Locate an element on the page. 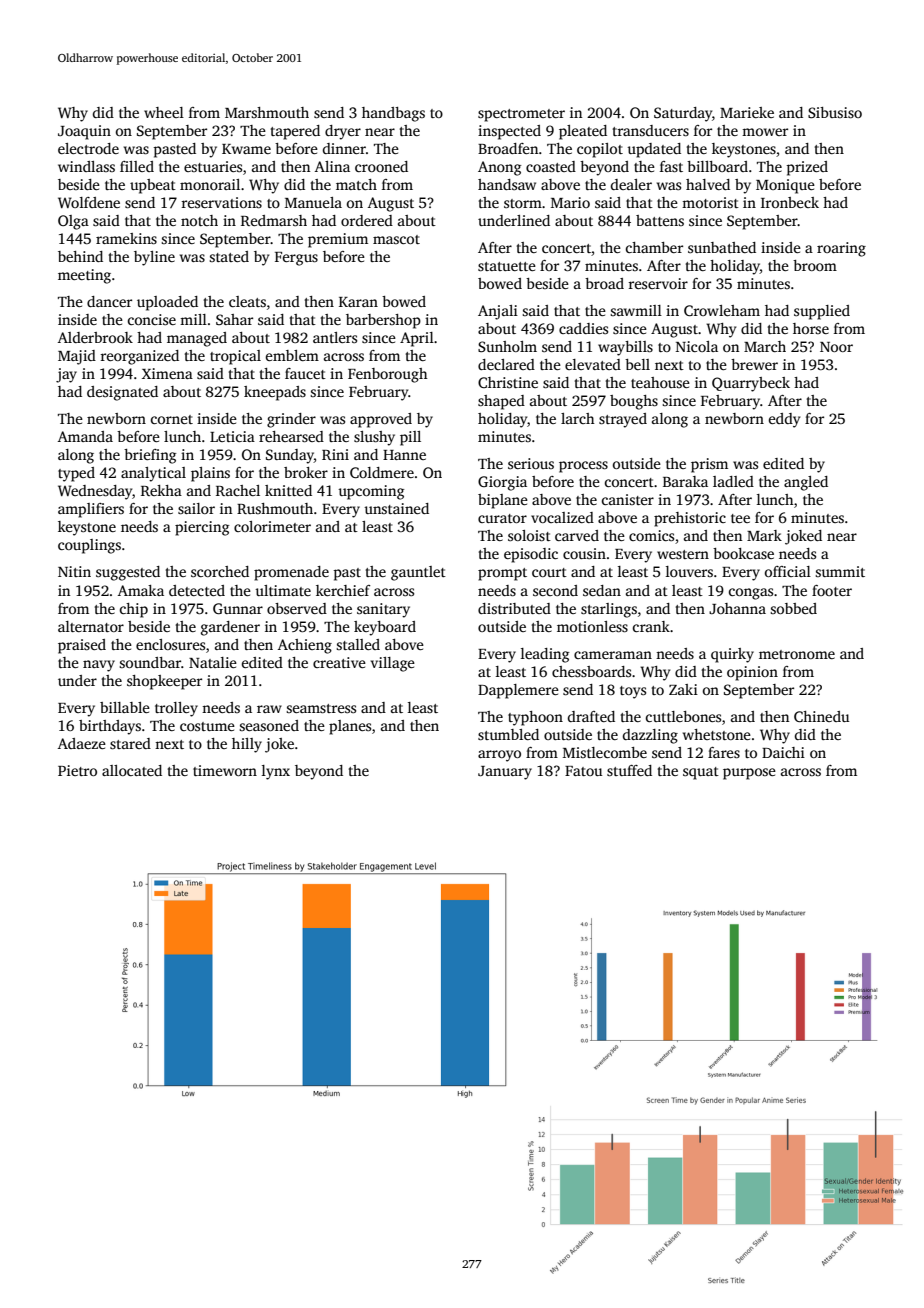 This image has width=924, height=1308. spectrometer is located at coordinates (521, 115).
